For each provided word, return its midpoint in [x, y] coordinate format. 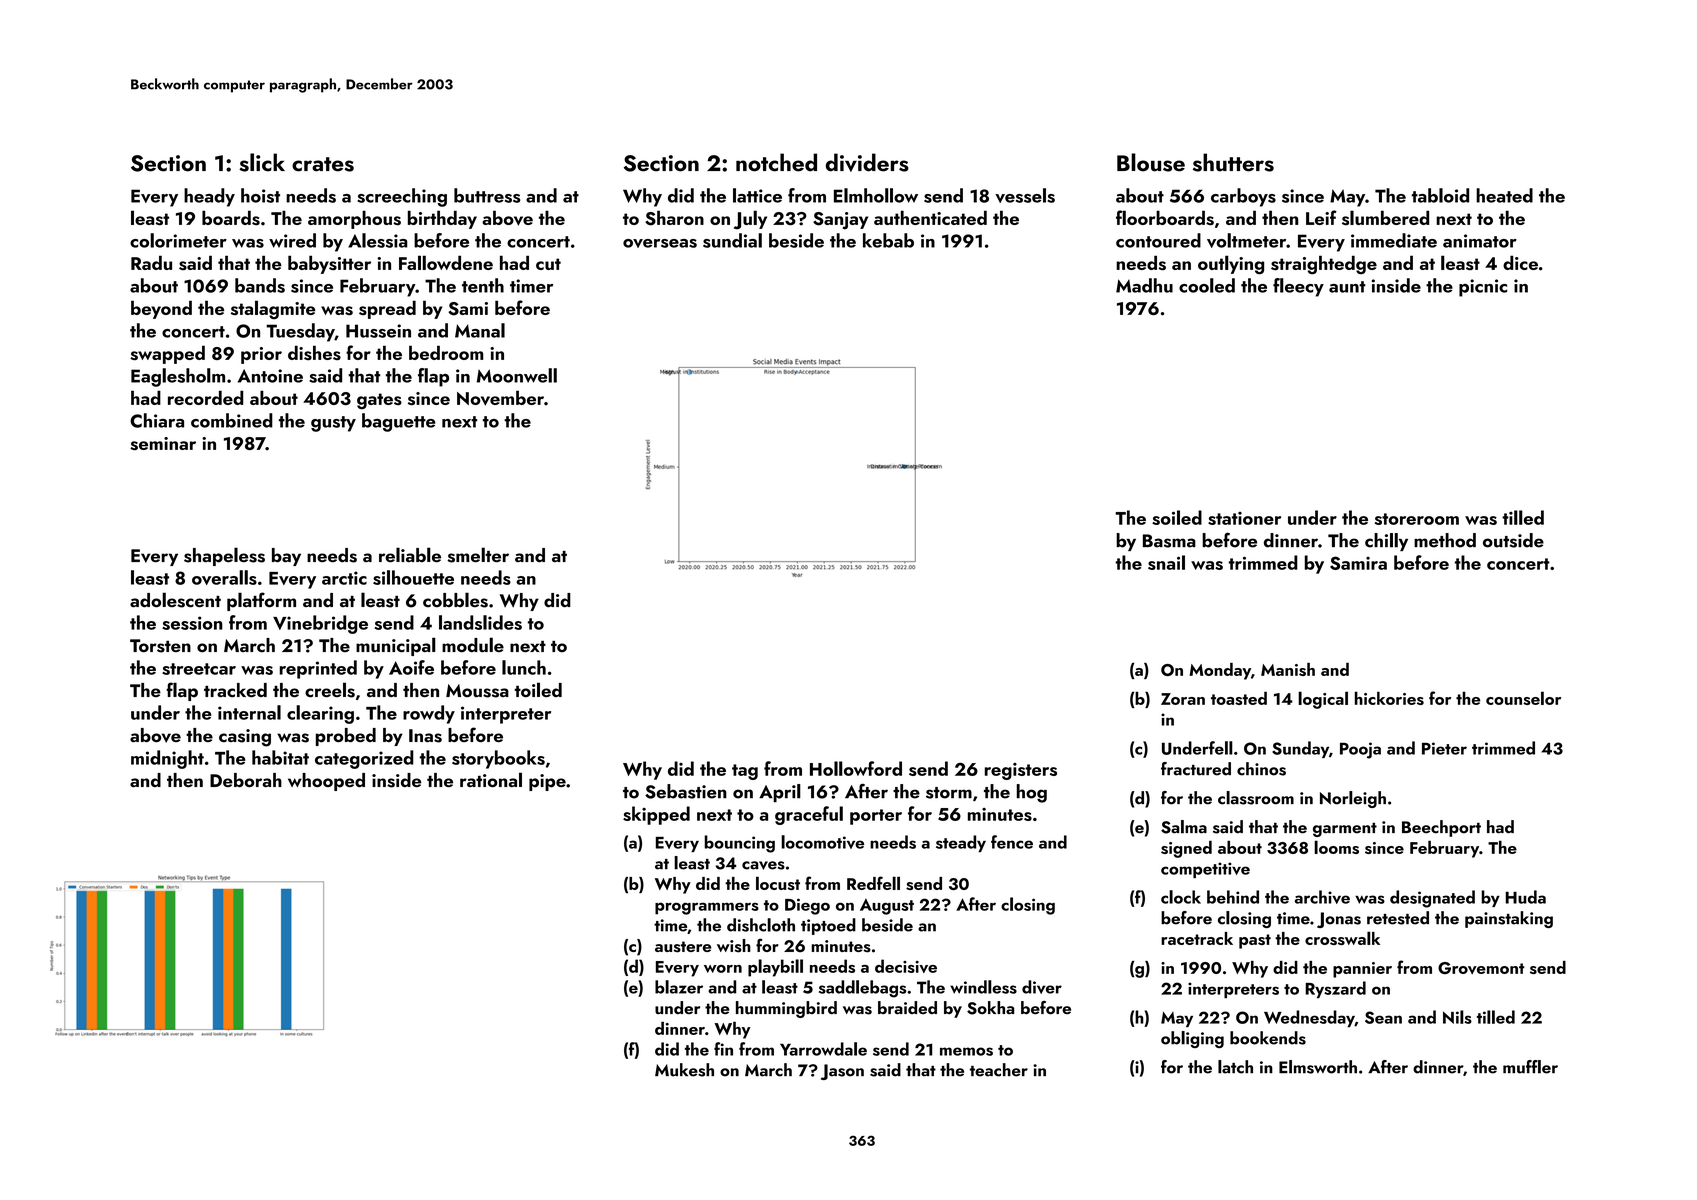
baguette [399, 422]
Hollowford [856, 768]
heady [209, 197]
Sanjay [840, 221]
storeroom [1417, 519]
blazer [679, 987]
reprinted [318, 669]
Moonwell [517, 375]
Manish [1288, 669]
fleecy [1298, 287]
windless [983, 987]
